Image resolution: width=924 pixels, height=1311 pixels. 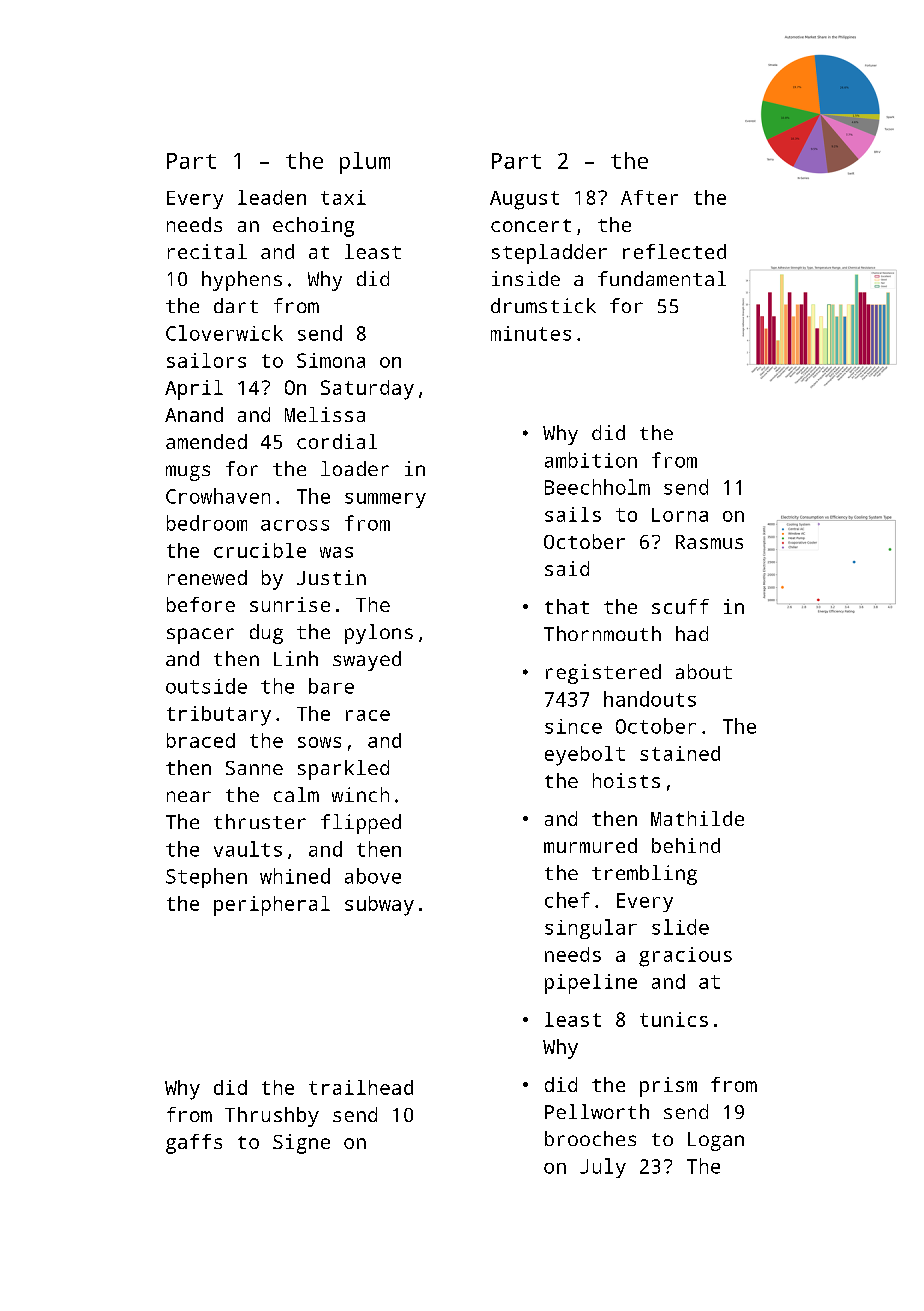 What do you see at coordinates (207, 523) in the document?
I see `bedroom` at bounding box center [207, 523].
